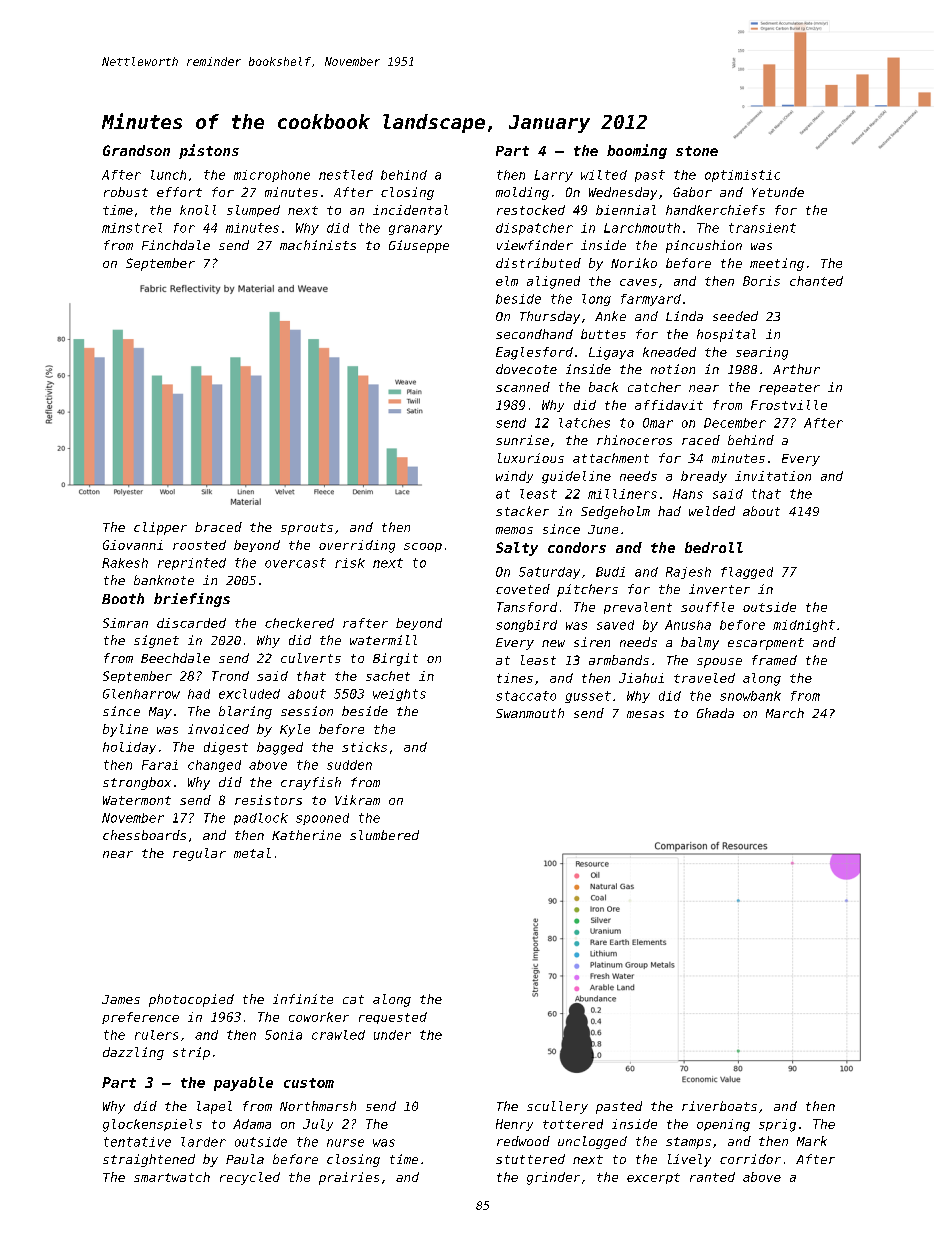 Image resolution: width=952 pixels, height=1233 pixels. What do you see at coordinates (311, 658) in the image?
I see `culverts` at bounding box center [311, 658].
